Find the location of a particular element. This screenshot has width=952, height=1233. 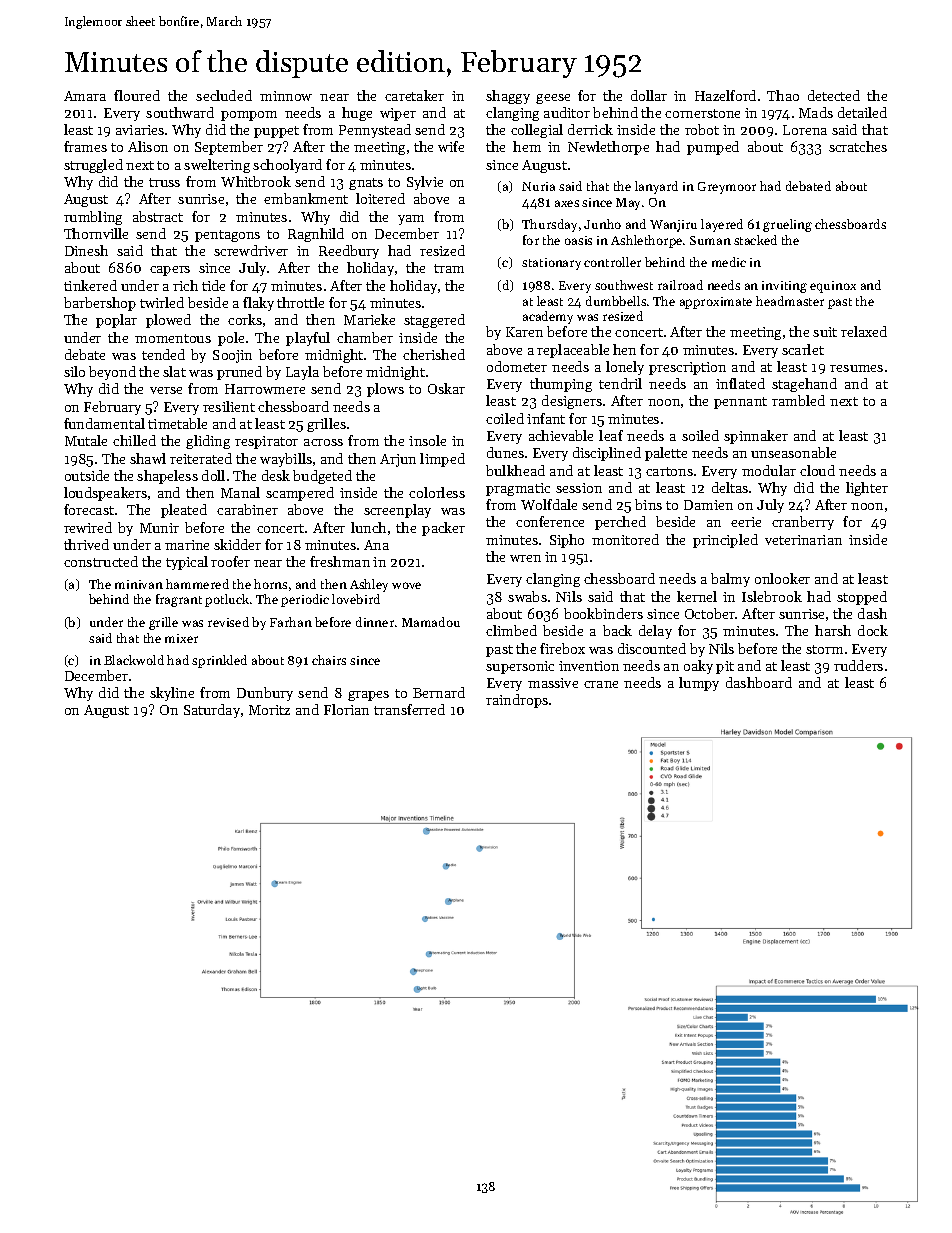

loitered is located at coordinates (380, 198).
